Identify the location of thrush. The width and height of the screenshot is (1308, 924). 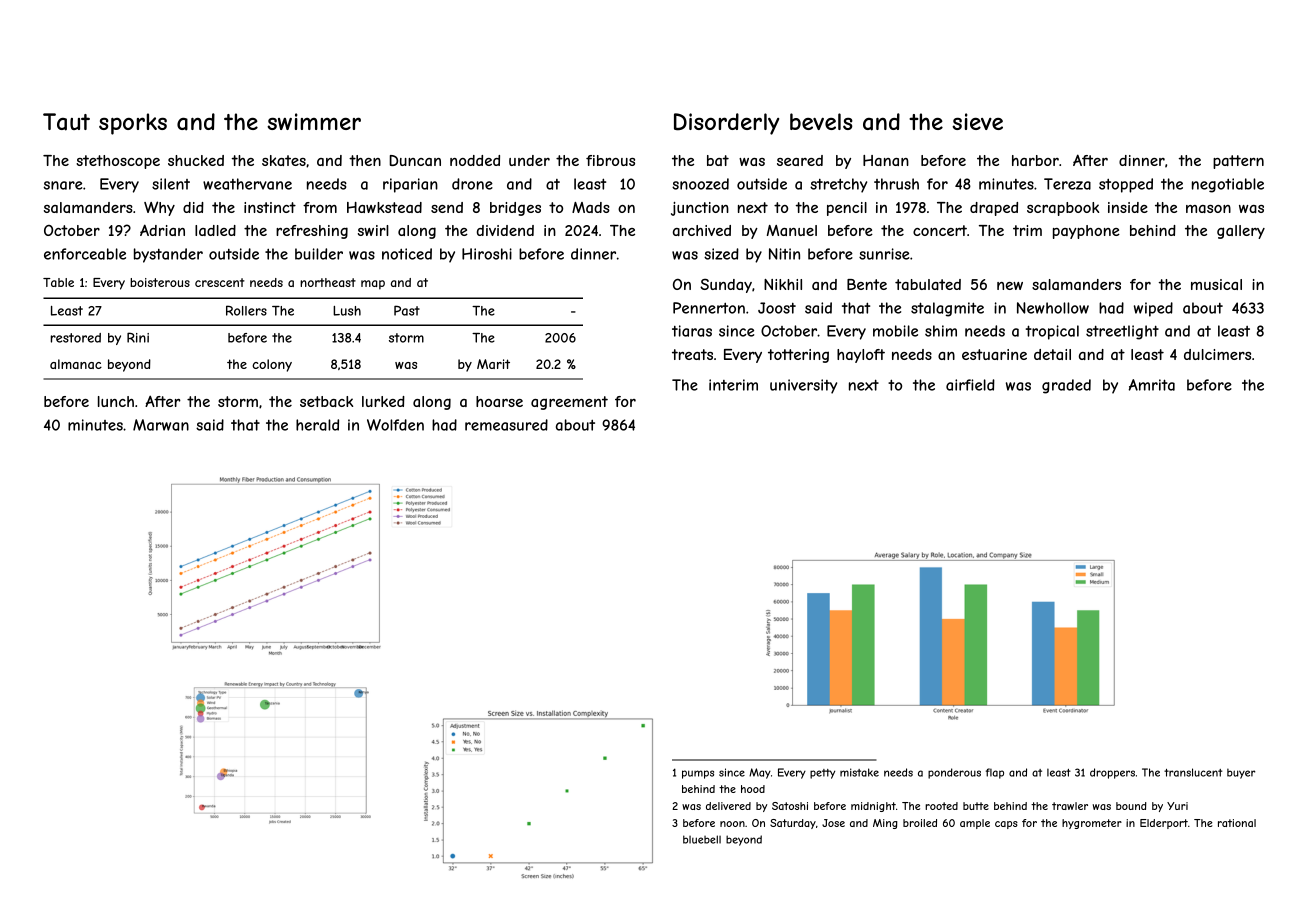
(896, 184).
